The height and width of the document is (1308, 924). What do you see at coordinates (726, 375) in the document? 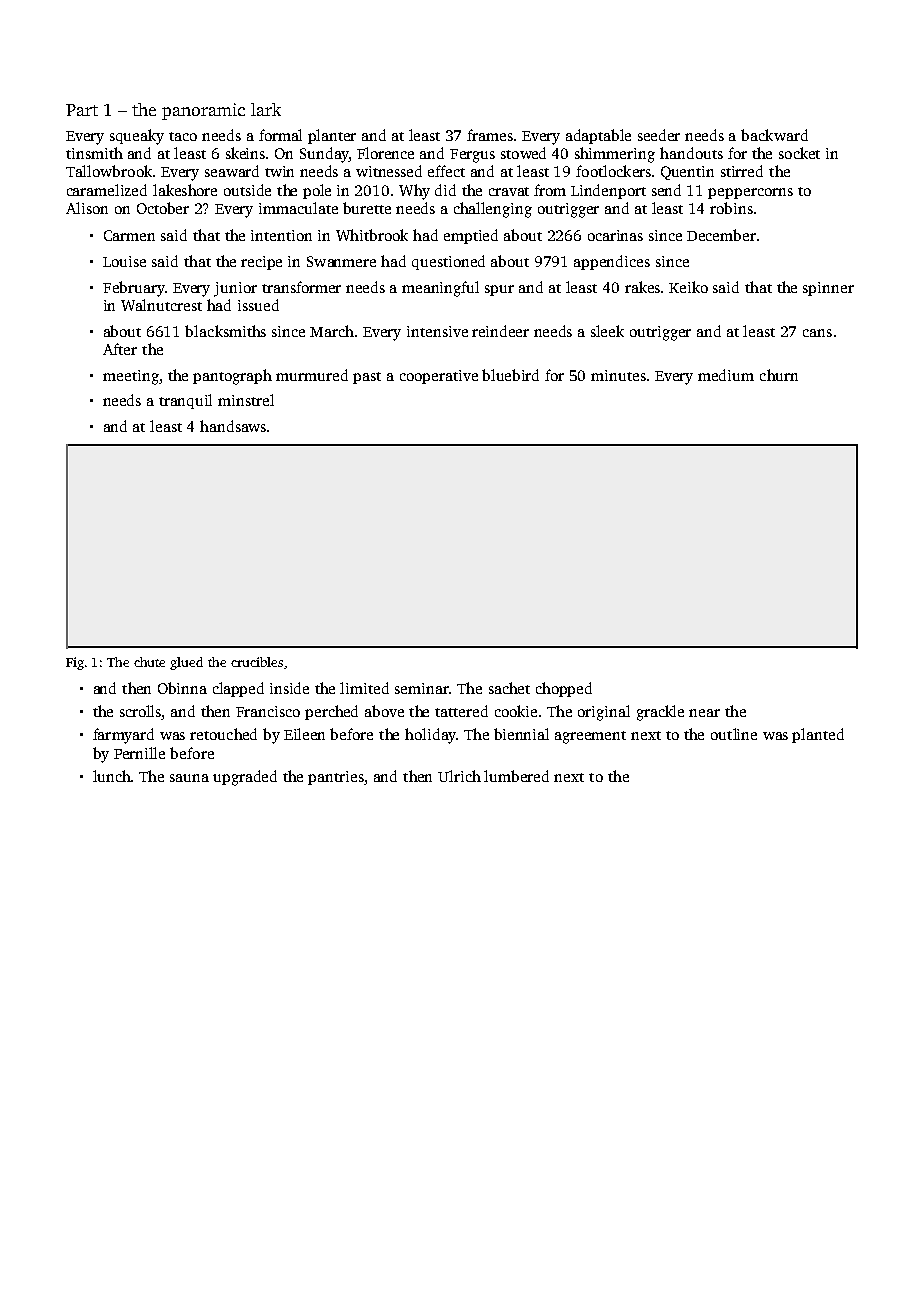
I see `medium` at bounding box center [726, 375].
